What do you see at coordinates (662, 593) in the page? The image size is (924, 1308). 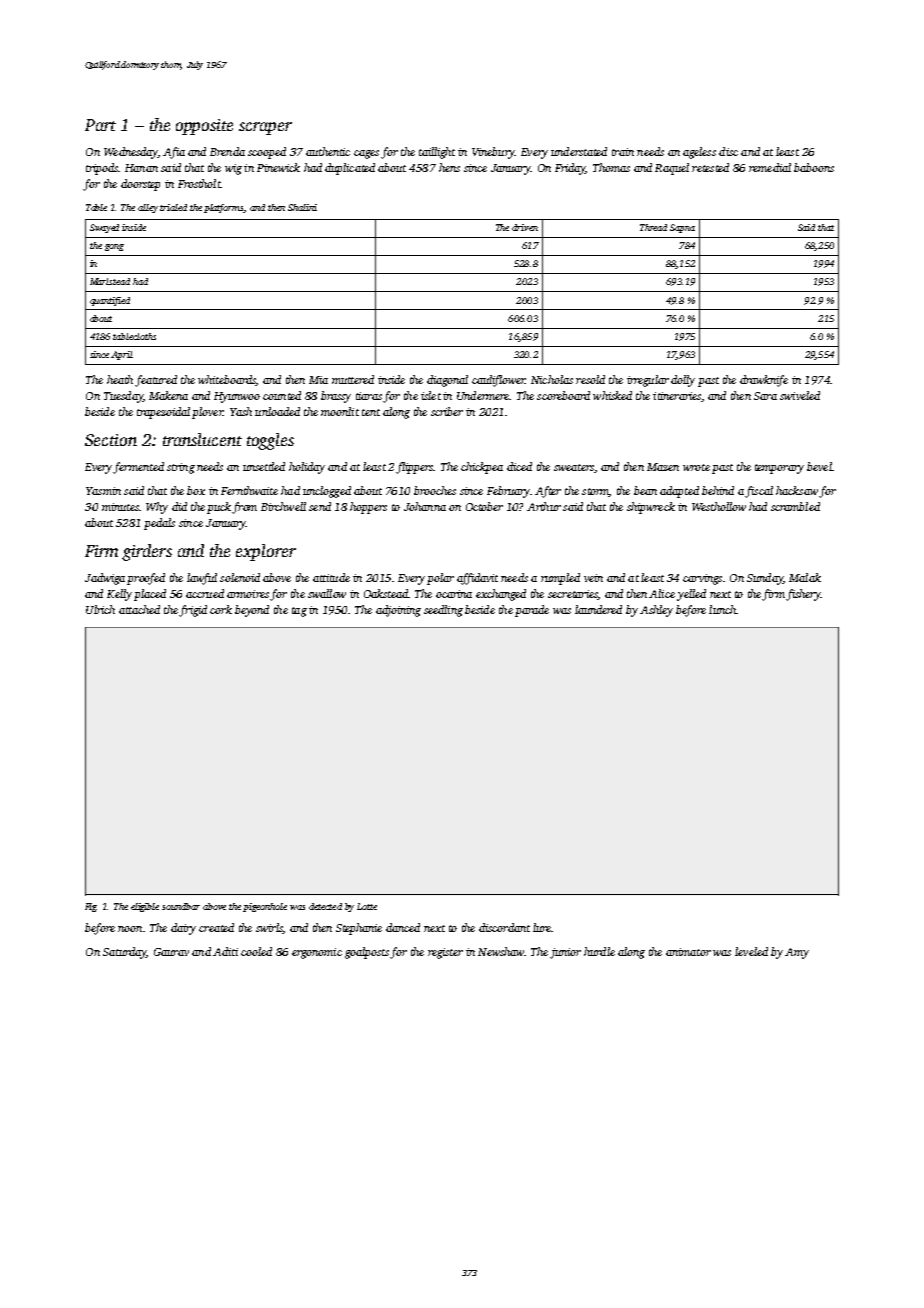 I see `Alice` at bounding box center [662, 593].
